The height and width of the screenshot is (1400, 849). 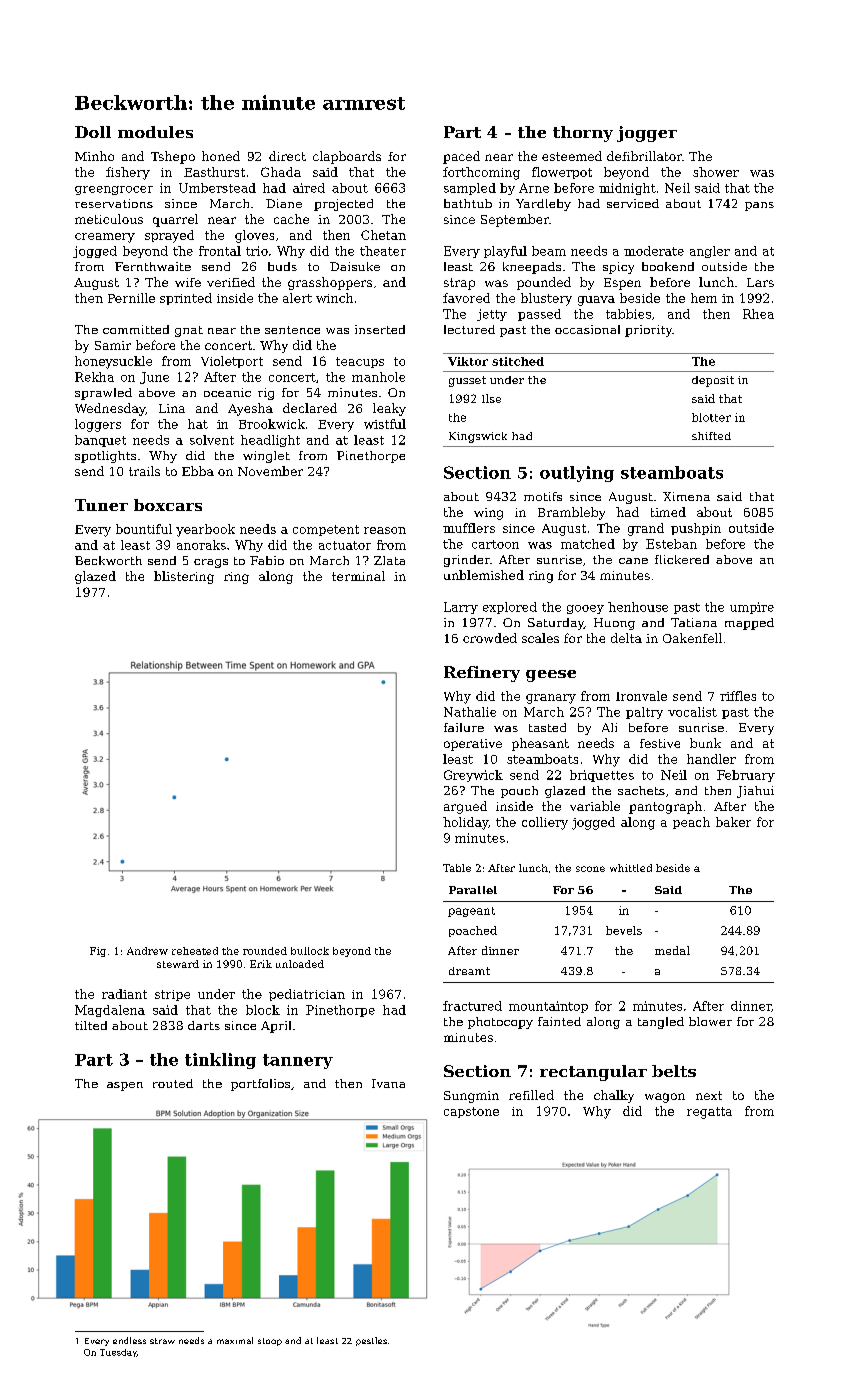 I want to click on wistful, so click(x=385, y=424).
